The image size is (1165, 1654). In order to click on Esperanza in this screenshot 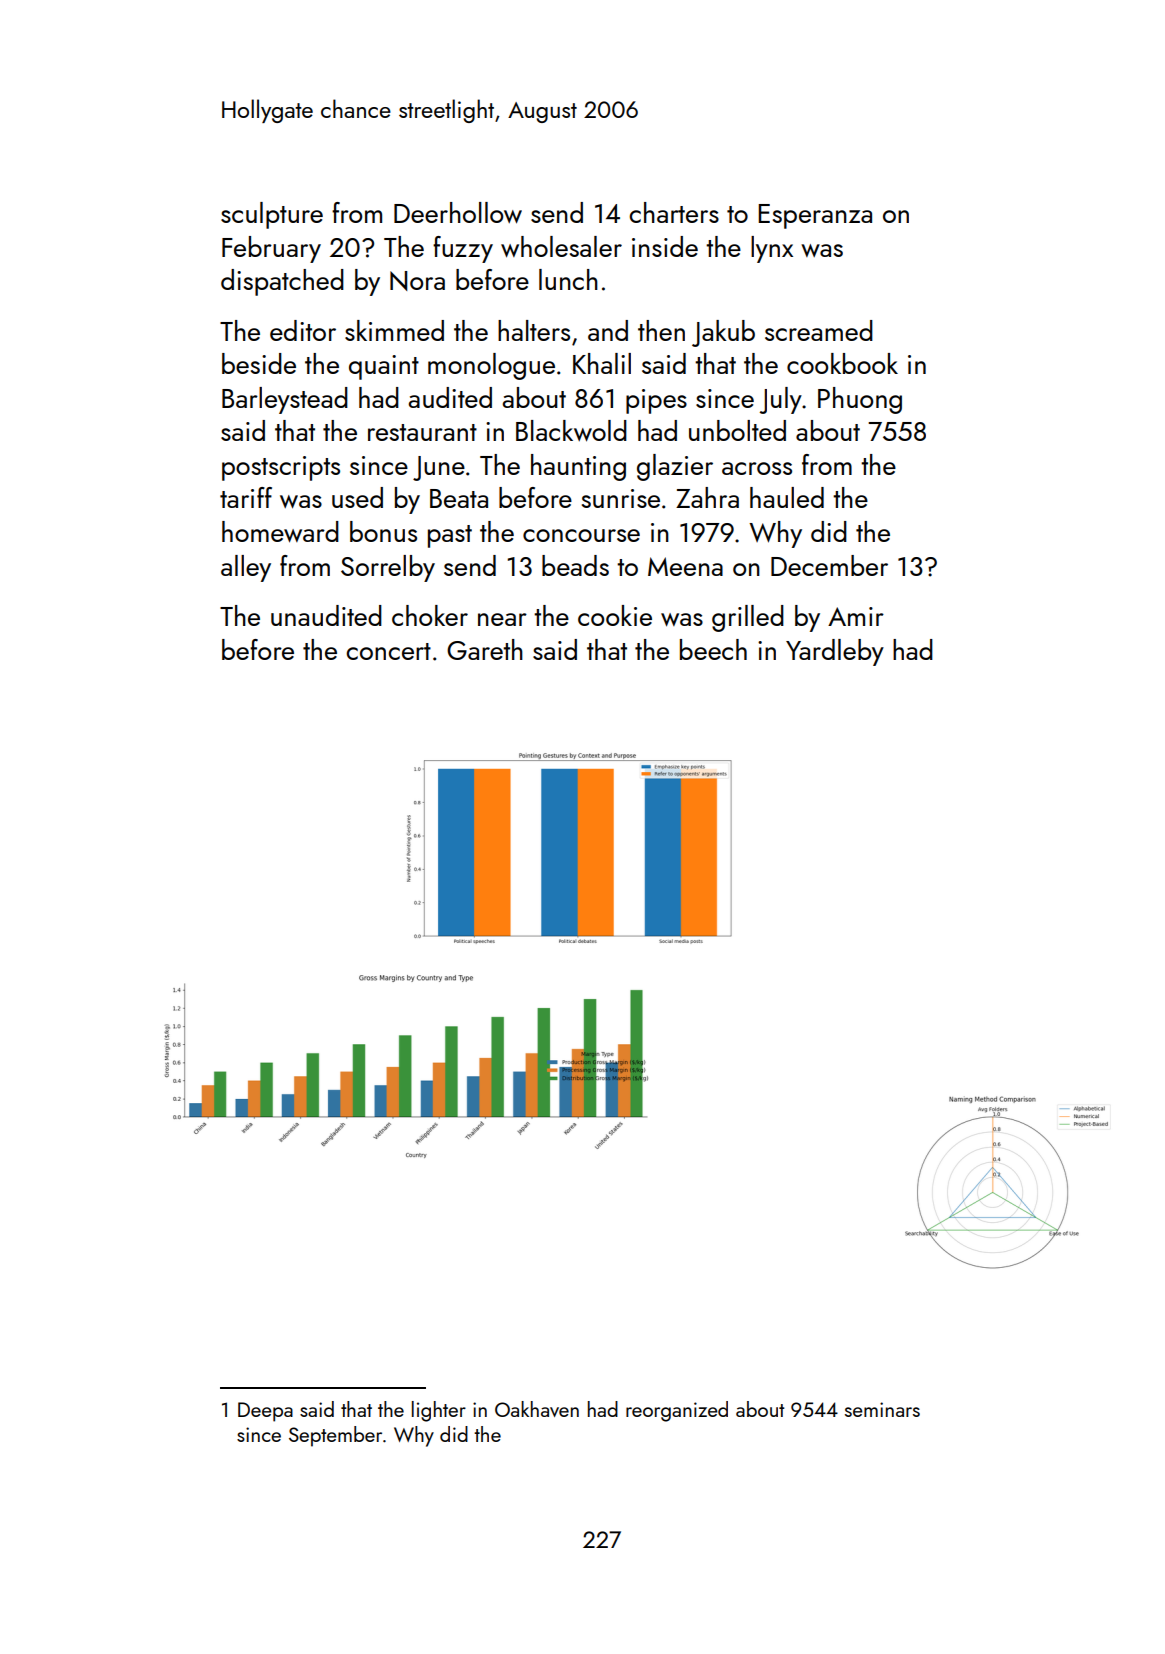, I will do `click(815, 216)`.
